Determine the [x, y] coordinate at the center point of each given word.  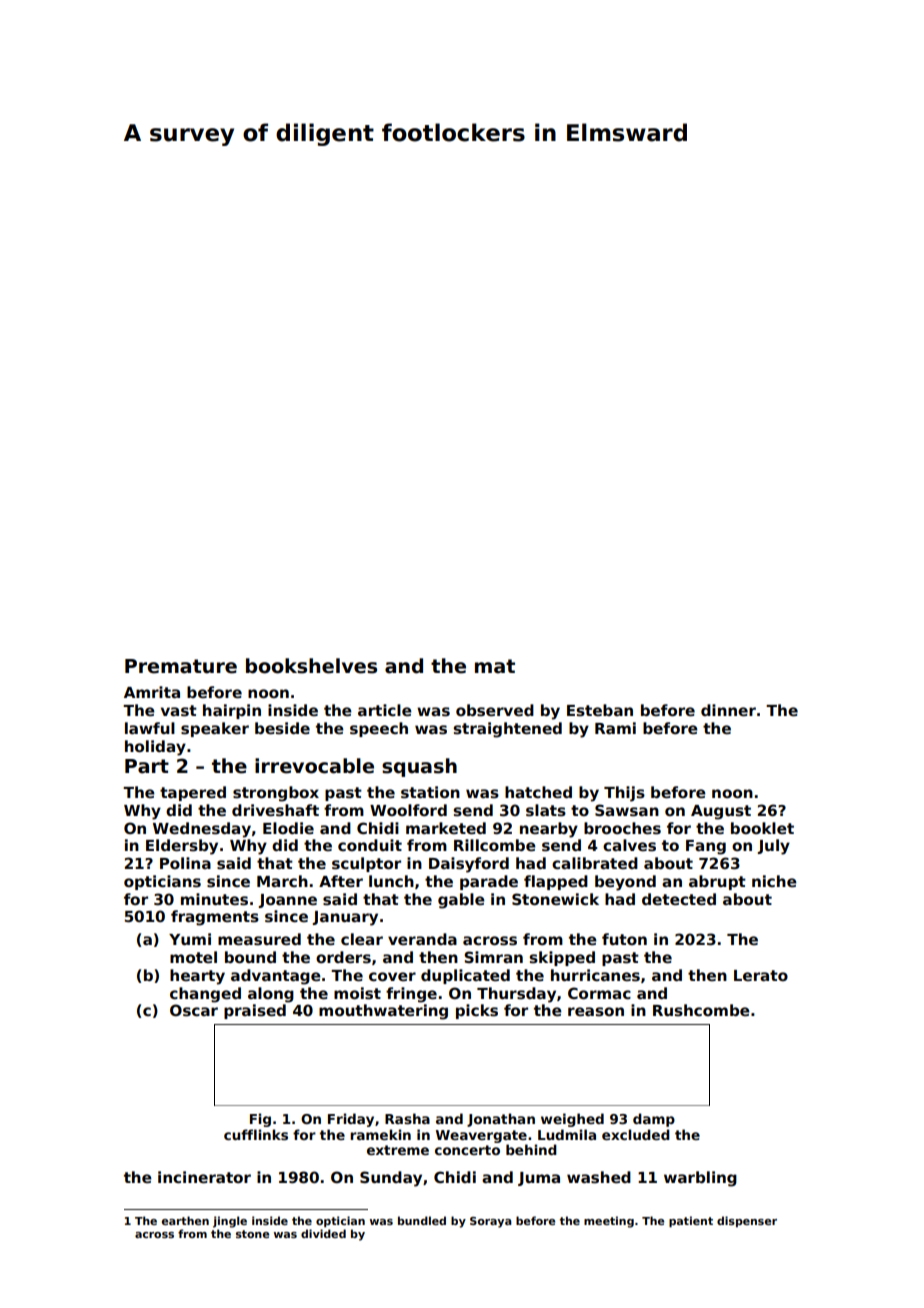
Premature [181, 666]
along [271, 995]
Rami [615, 728]
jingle [230, 1222]
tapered [193, 793]
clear [362, 939]
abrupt [717, 882]
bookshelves [311, 666]
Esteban [600, 710]
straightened [507, 730]
